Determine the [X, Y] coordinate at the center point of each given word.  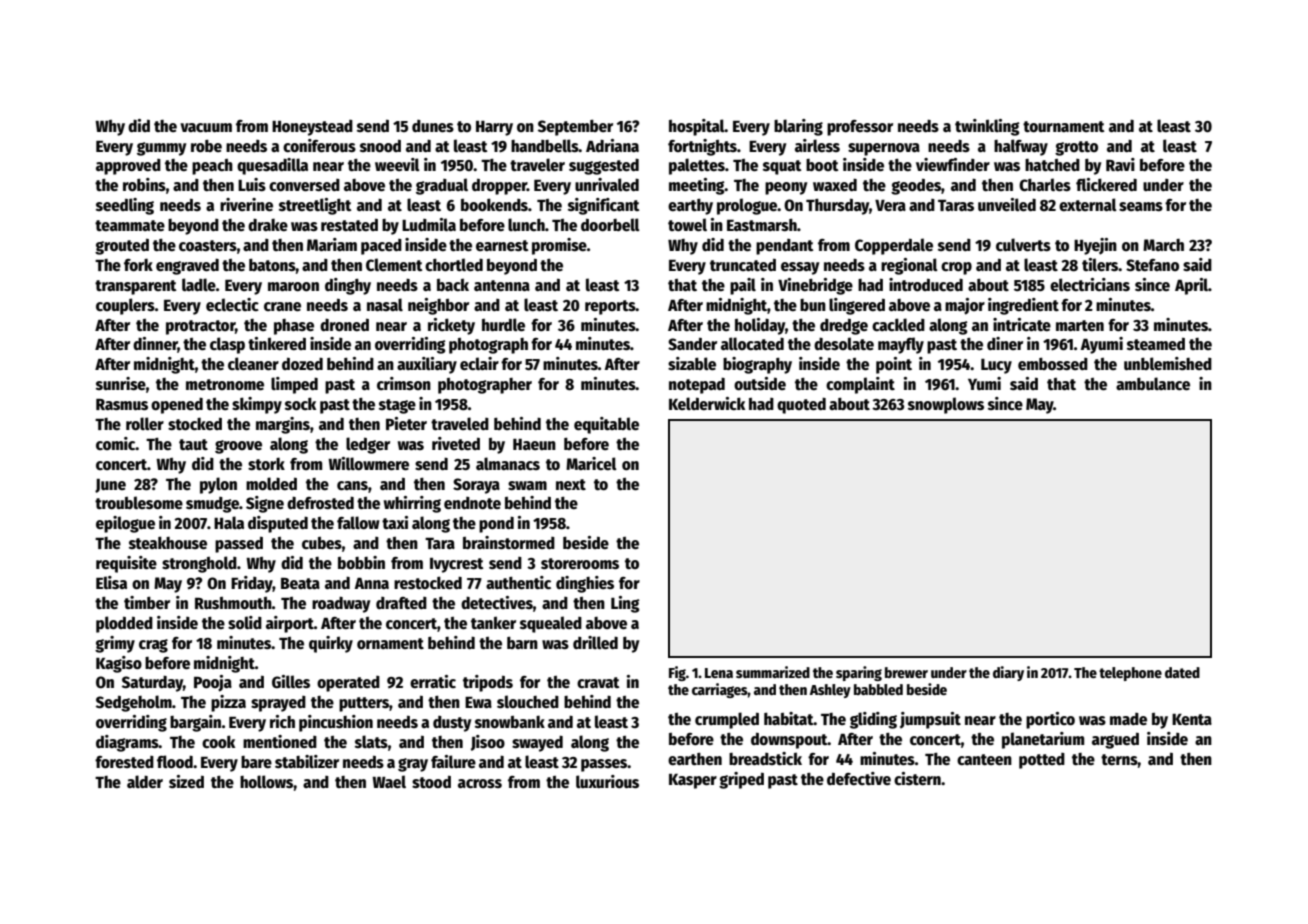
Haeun [534, 444]
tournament [1064, 126]
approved [128, 167]
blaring [798, 127]
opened [177, 406]
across [480, 784]
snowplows [946, 405]
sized [186, 781]
